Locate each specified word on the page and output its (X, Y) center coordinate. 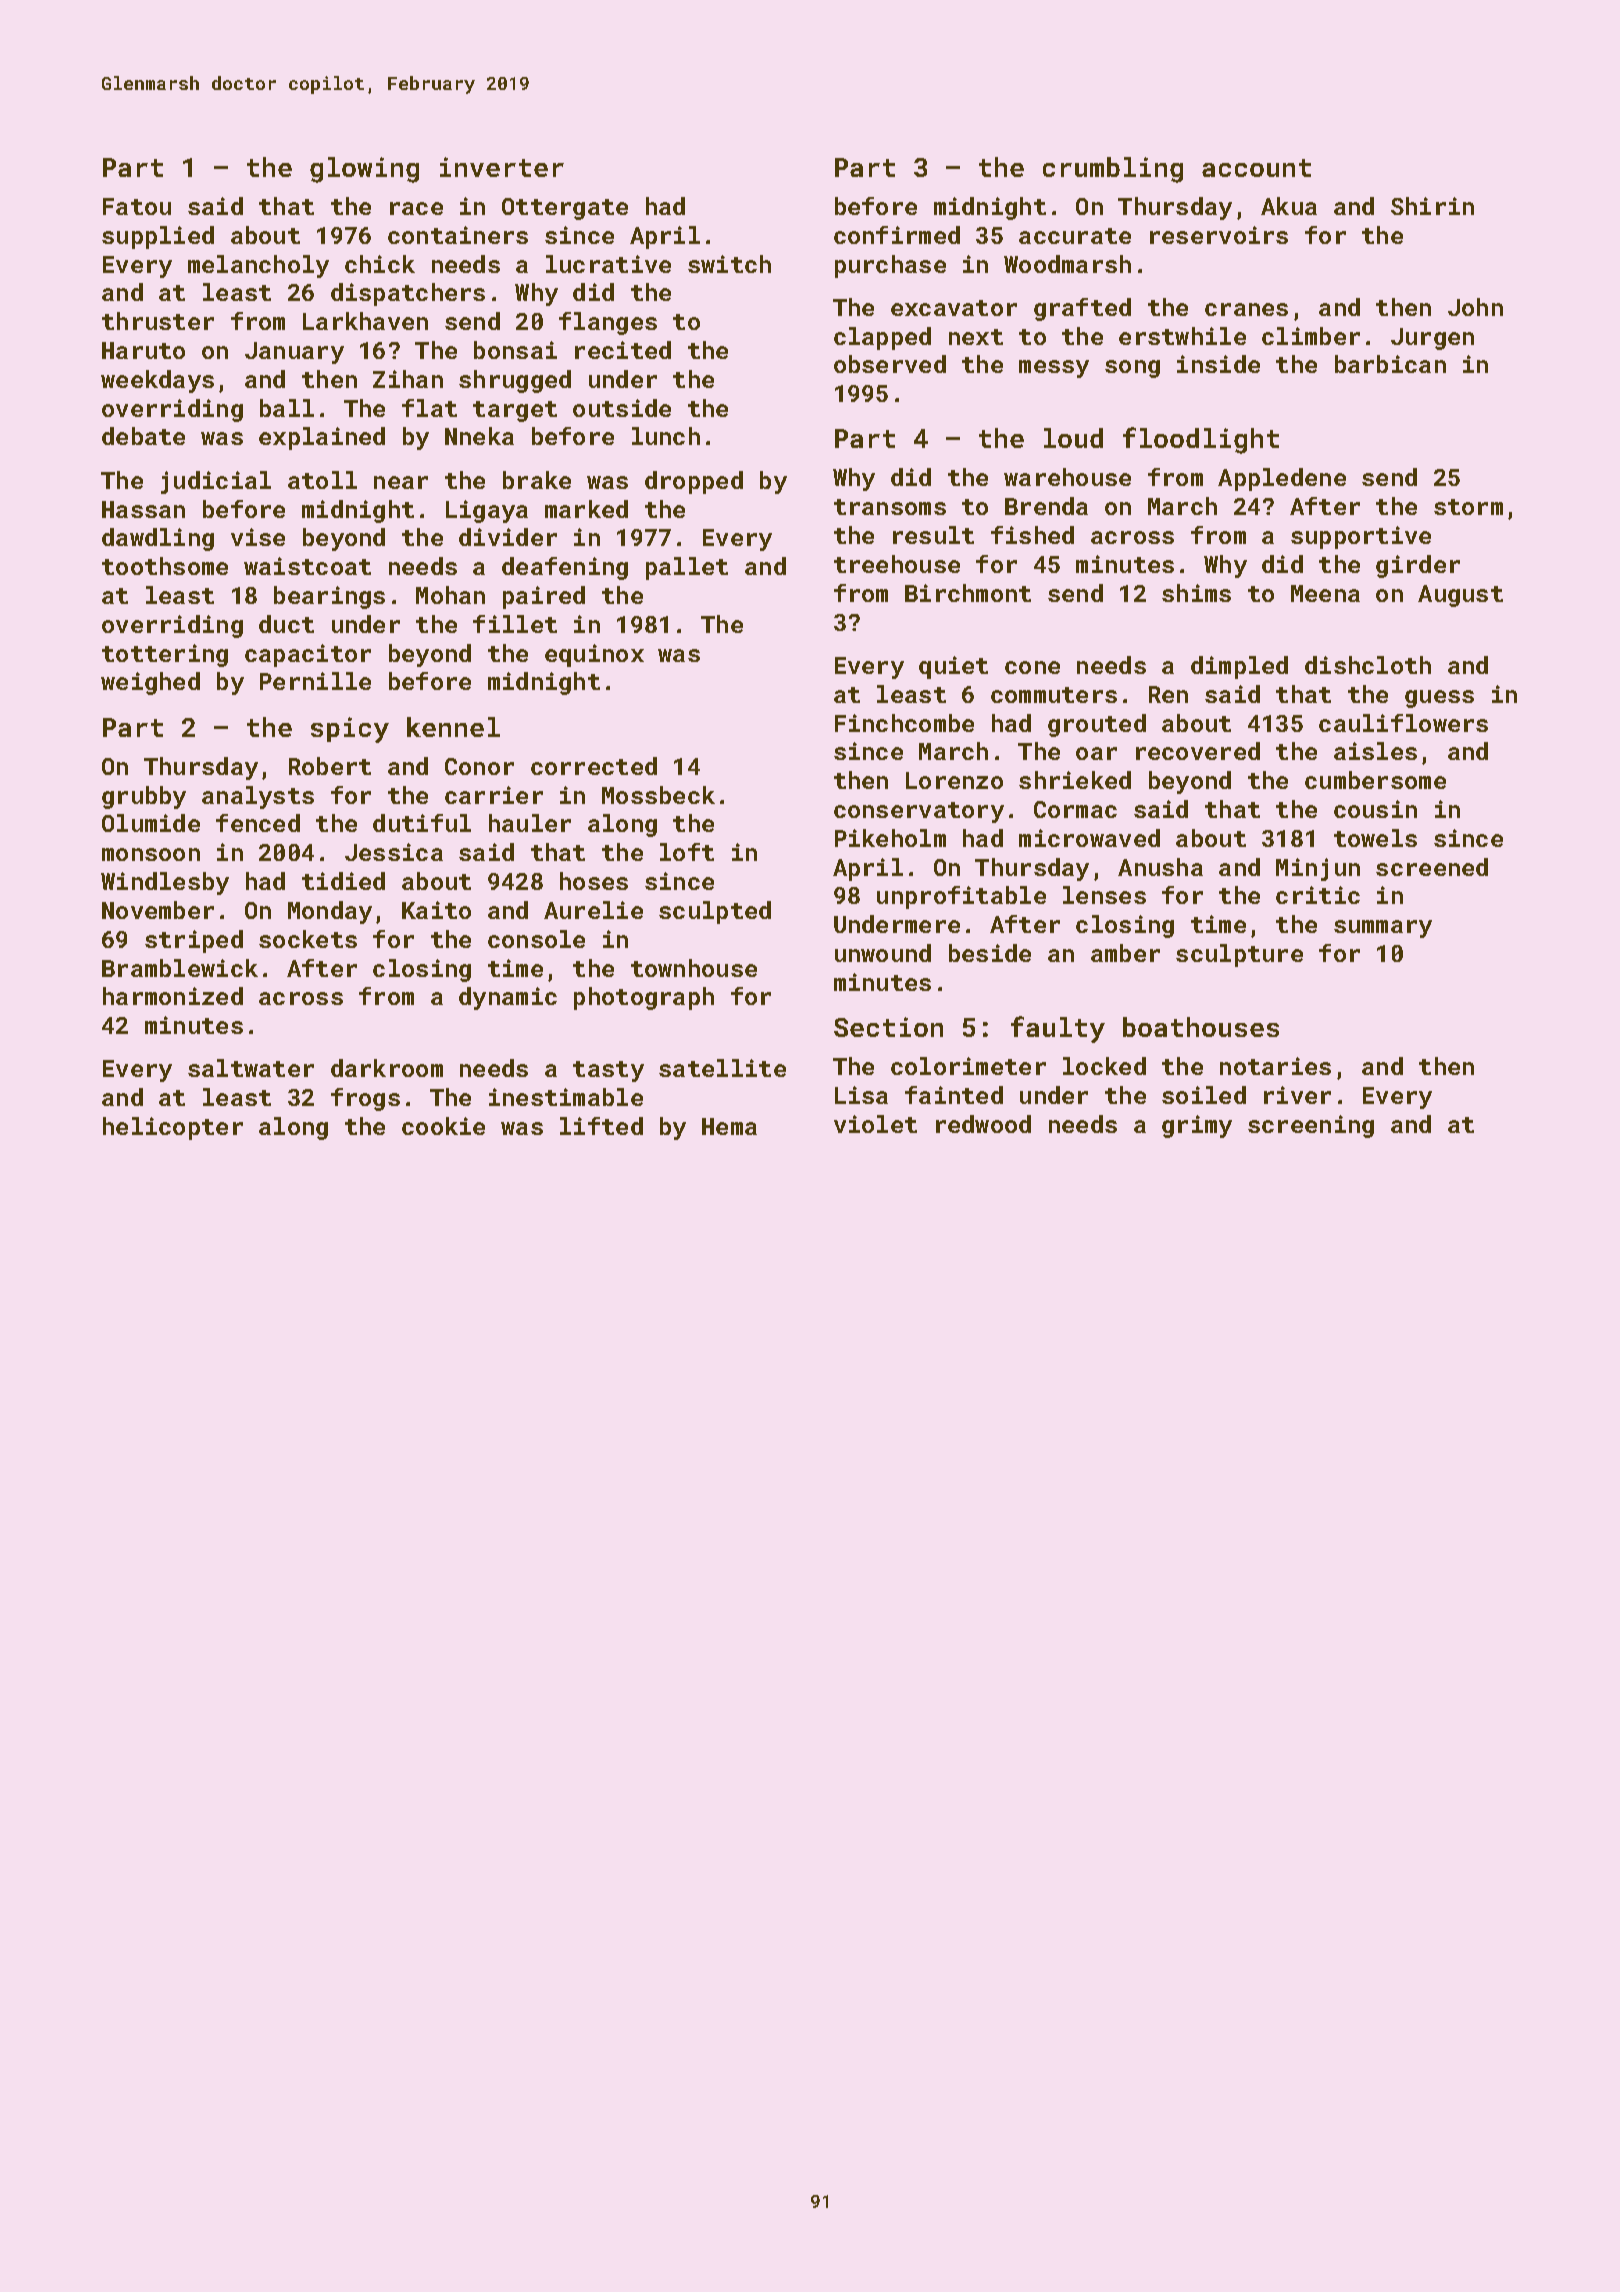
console (536, 939)
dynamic (508, 998)
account (1256, 168)
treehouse (897, 564)
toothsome (165, 566)
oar (1096, 753)
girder (1418, 566)
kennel (453, 727)
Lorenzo (954, 780)
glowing (364, 170)
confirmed (897, 235)
